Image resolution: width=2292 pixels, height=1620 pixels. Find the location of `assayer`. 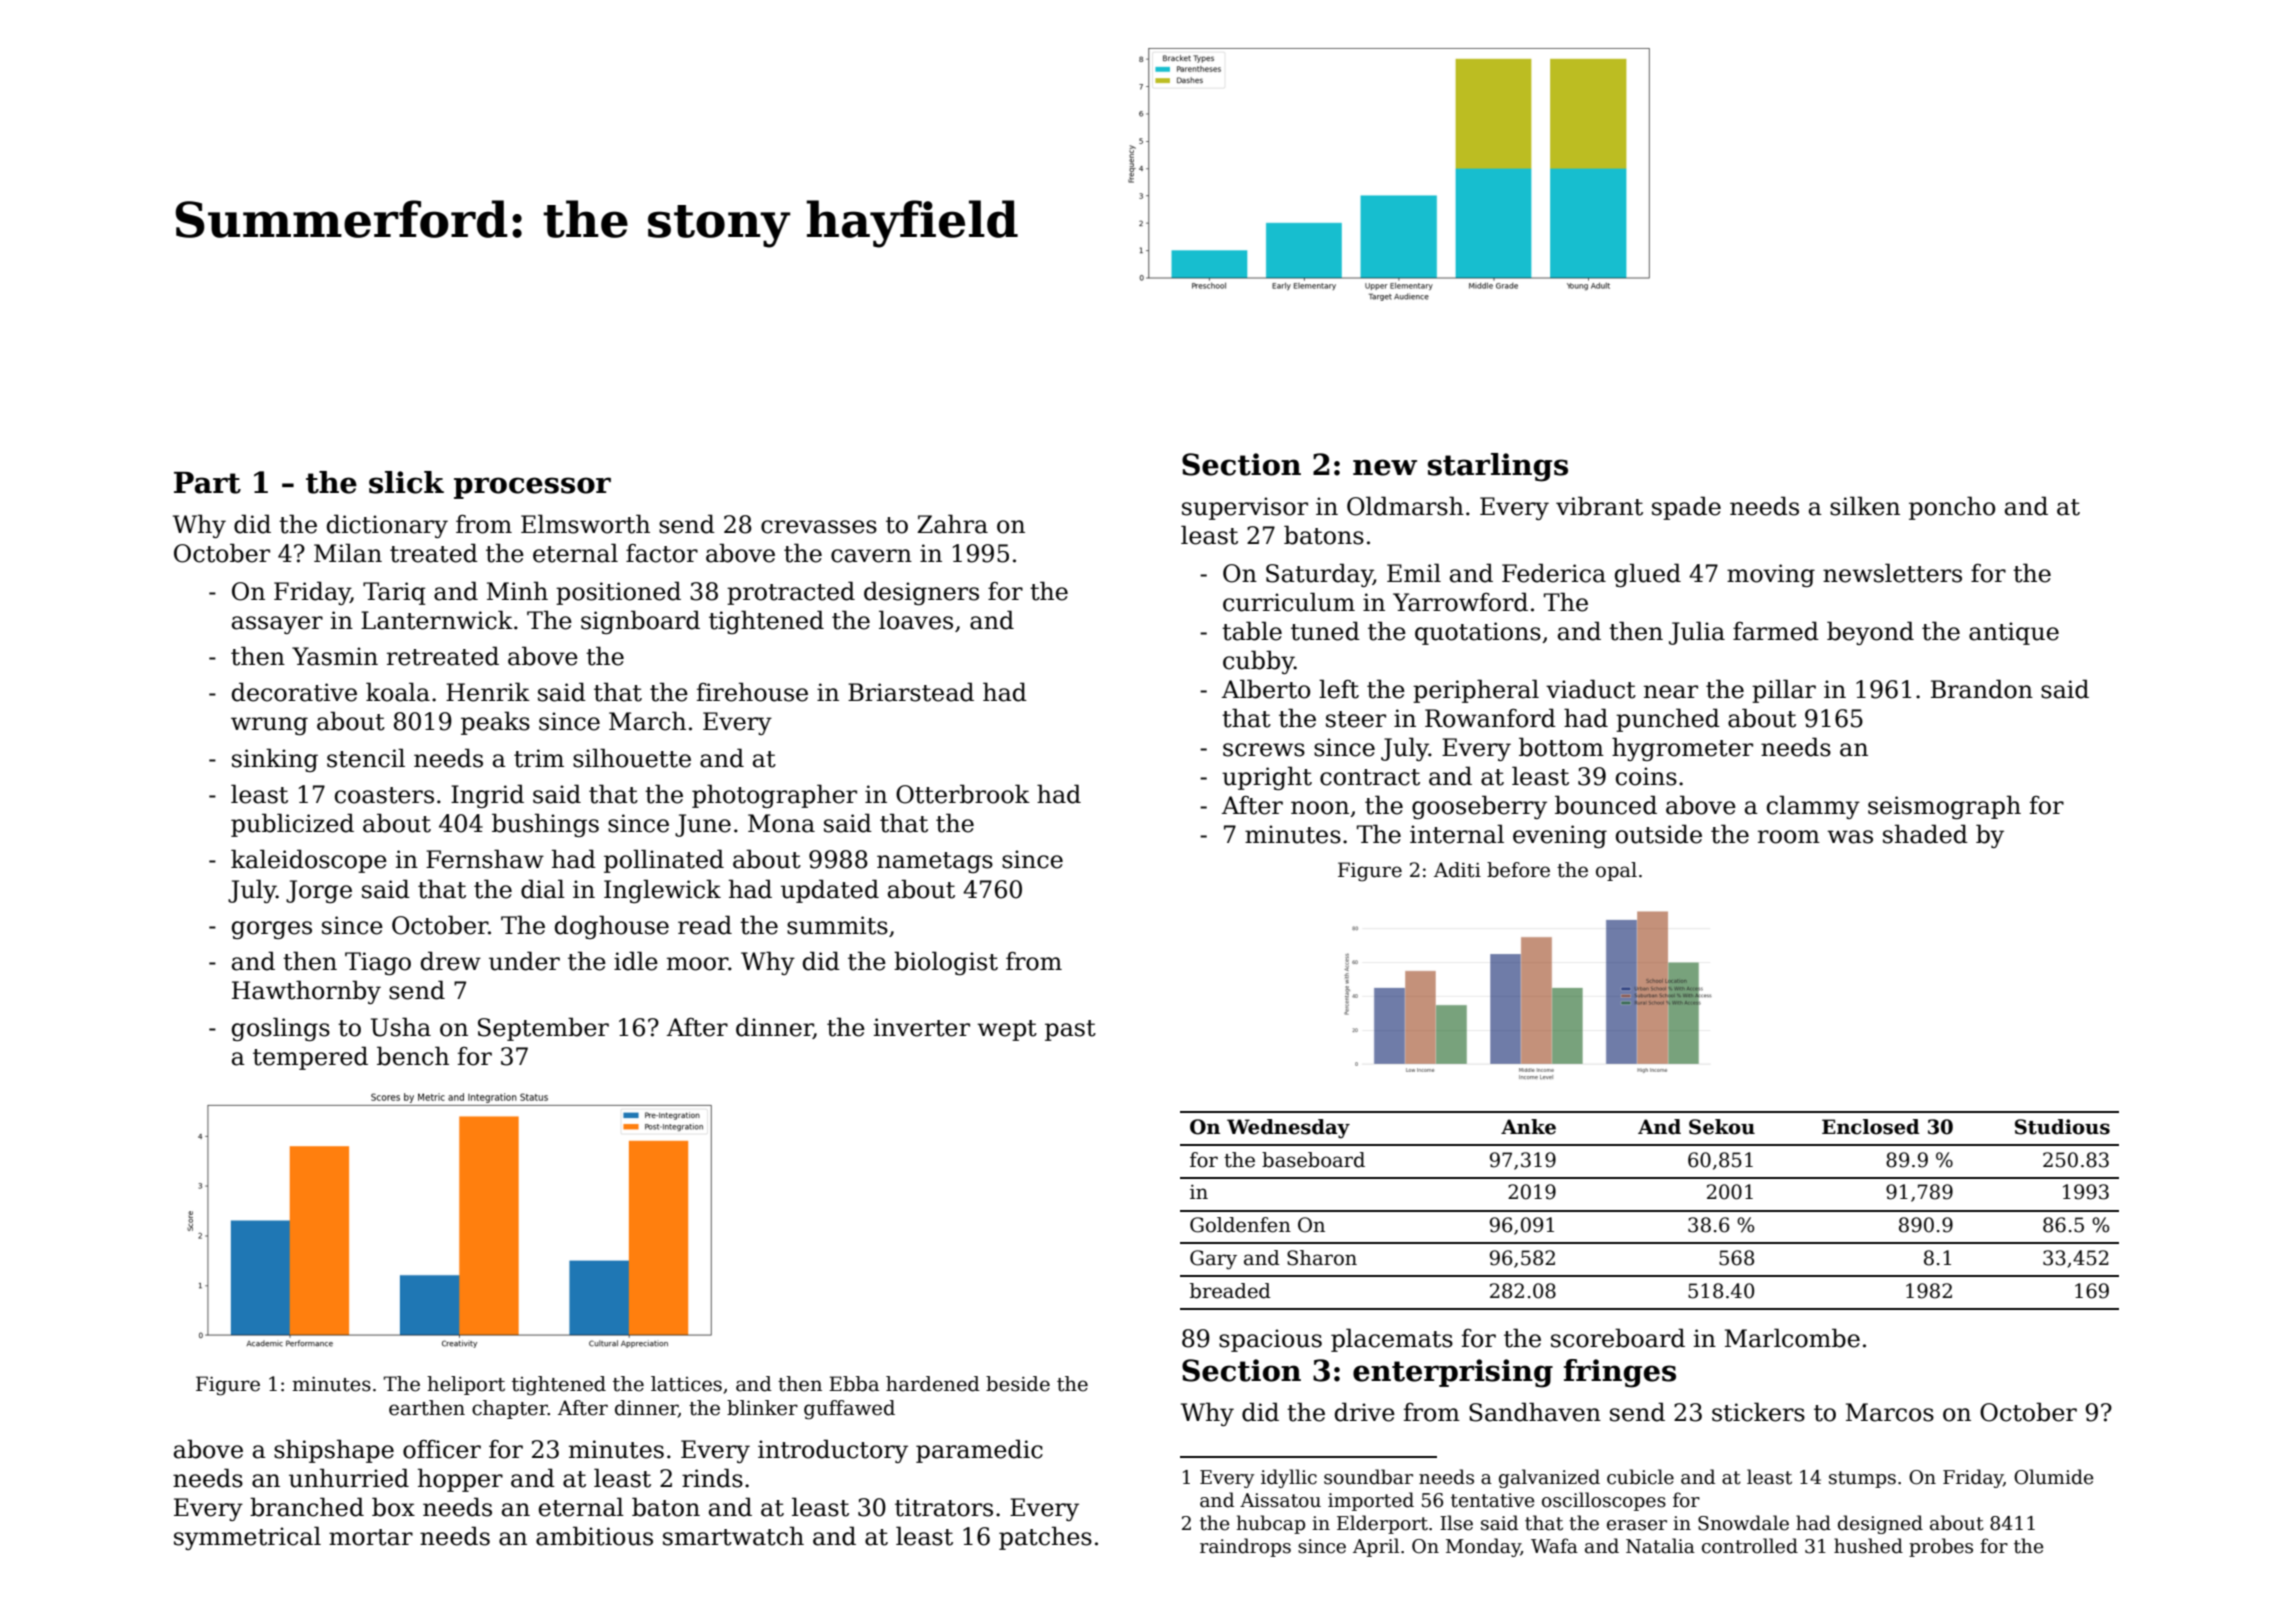

assayer is located at coordinates (277, 625).
